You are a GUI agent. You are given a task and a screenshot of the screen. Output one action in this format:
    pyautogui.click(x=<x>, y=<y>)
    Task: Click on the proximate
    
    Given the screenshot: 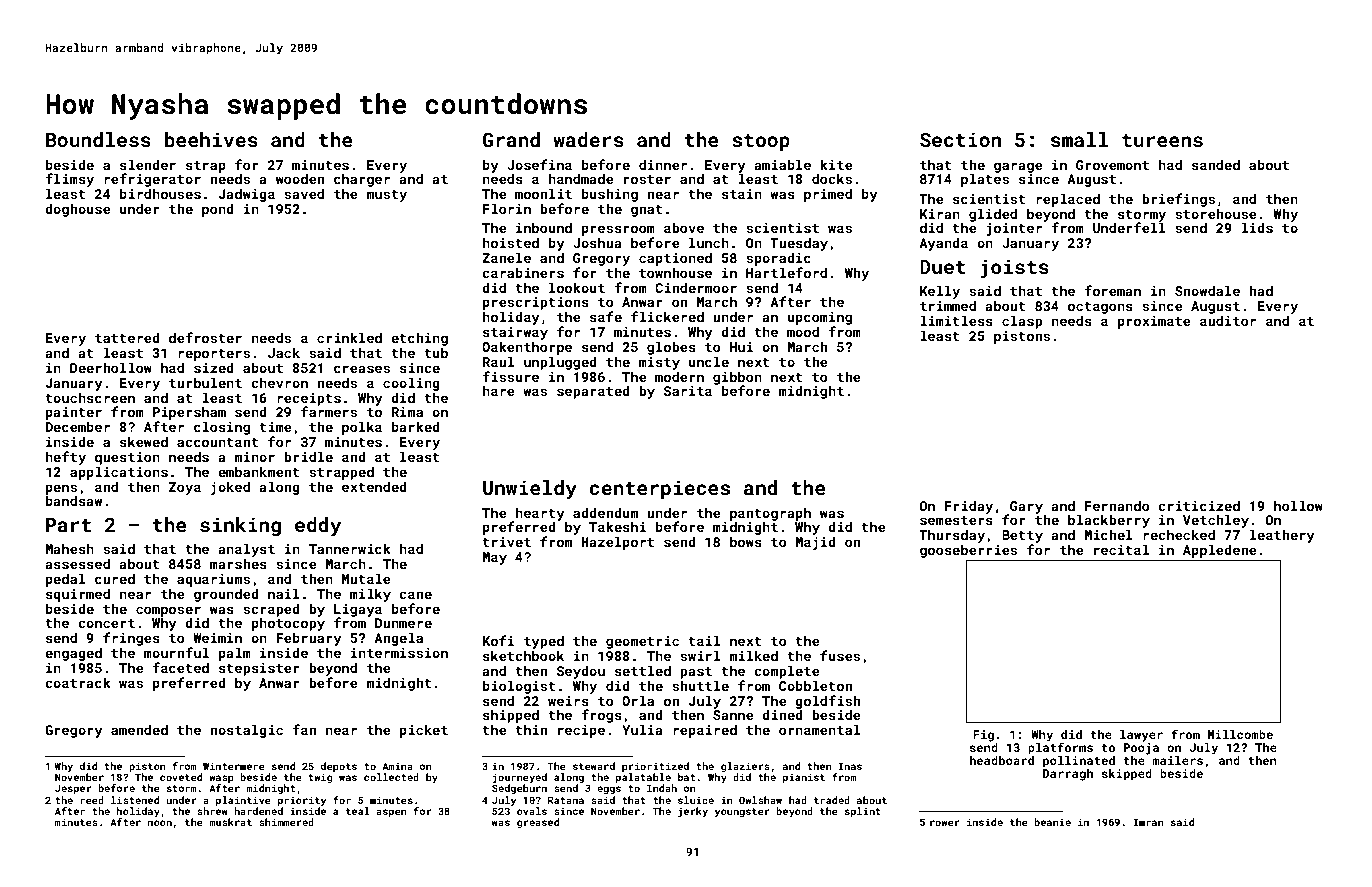 What is the action you would take?
    pyautogui.click(x=1154, y=322)
